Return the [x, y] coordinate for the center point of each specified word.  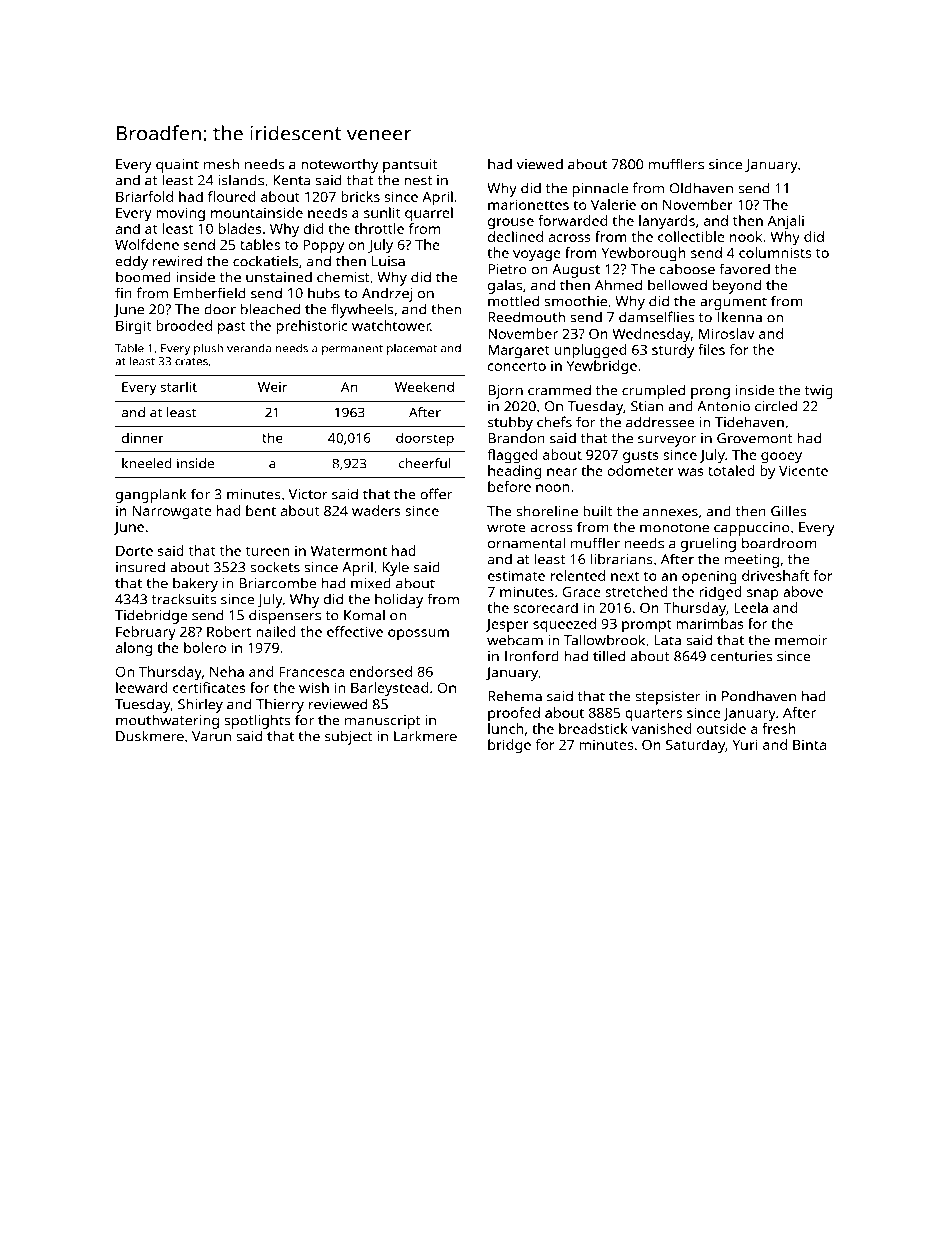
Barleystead [389, 689]
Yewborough [644, 254]
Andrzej [387, 295]
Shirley [200, 705]
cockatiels [265, 261]
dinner [143, 438]
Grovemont [755, 438]
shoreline [547, 511]
